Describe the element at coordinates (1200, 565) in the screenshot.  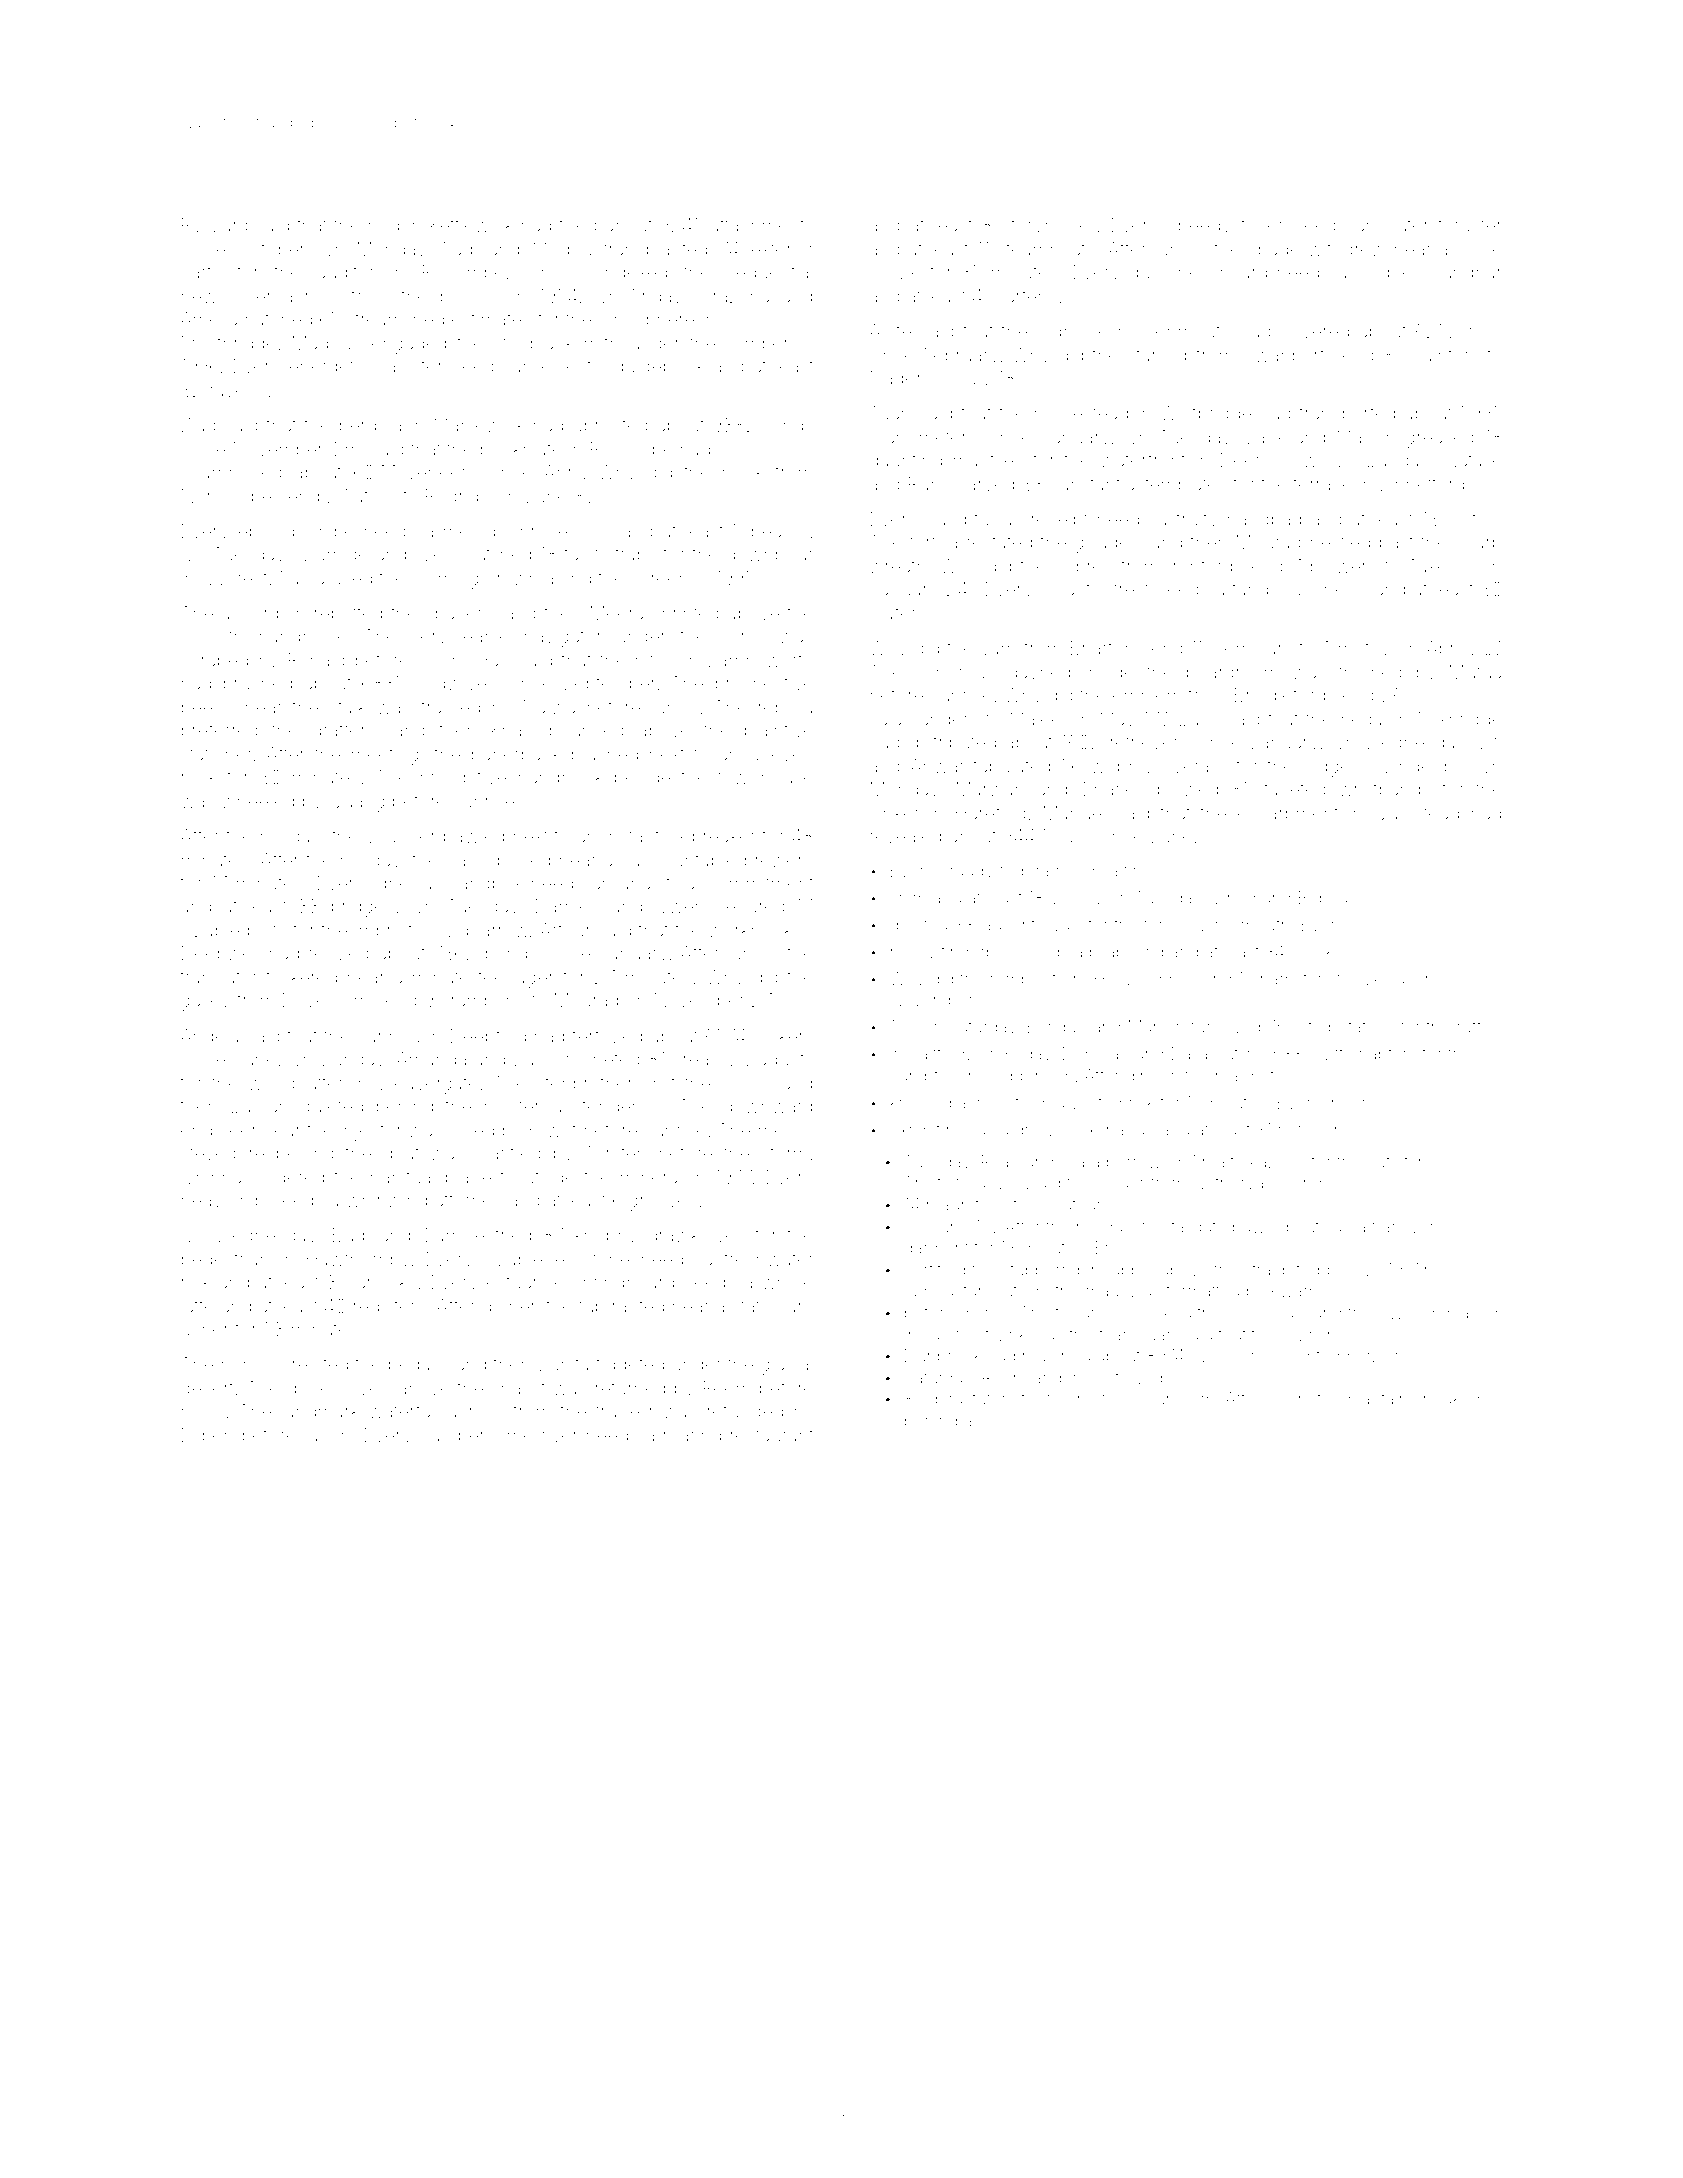
I see `Ironford` at that location.
